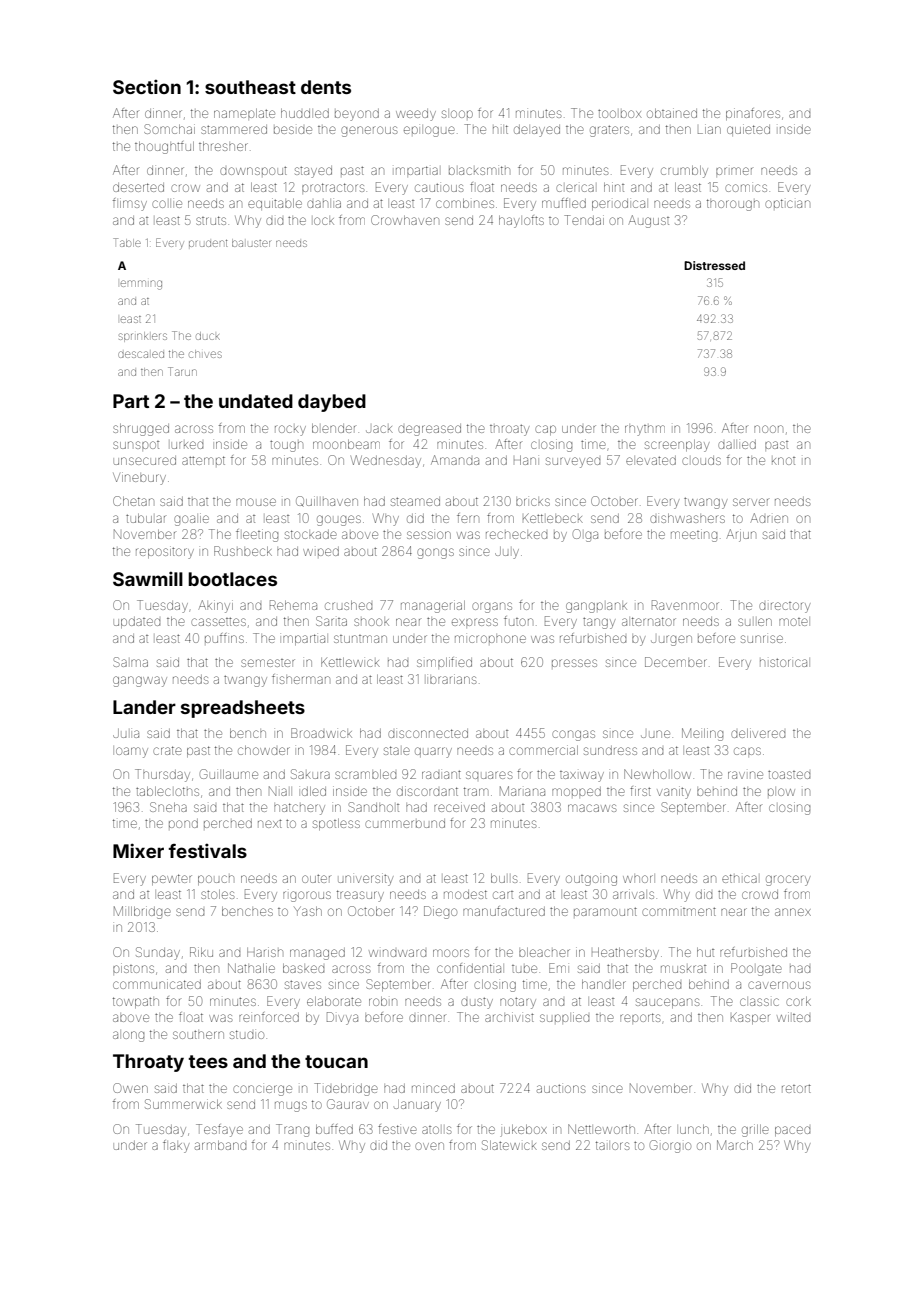 The height and width of the screenshot is (1314, 924). I want to click on rhythm, so click(645, 430).
